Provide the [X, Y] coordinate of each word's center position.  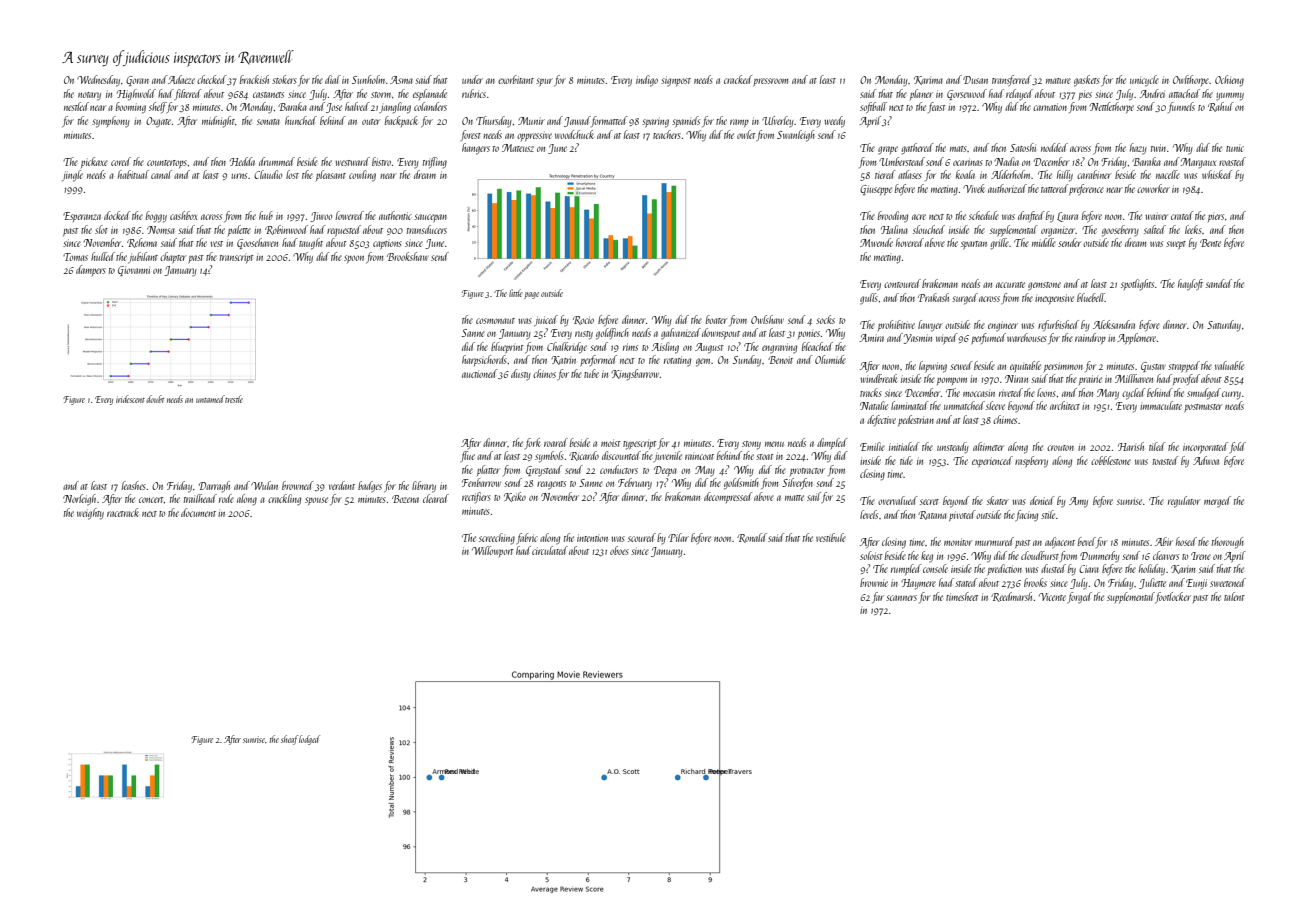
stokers [284, 79]
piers [1216, 218]
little [516, 293]
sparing [655, 122]
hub [266, 215]
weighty [90, 514]
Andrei [1152, 93]
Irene [1201, 556]
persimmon [1063, 367]
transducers [427, 229]
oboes [619, 550]
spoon [354, 259]
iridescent [130, 399]
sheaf [289, 740]
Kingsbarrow [635, 375]
